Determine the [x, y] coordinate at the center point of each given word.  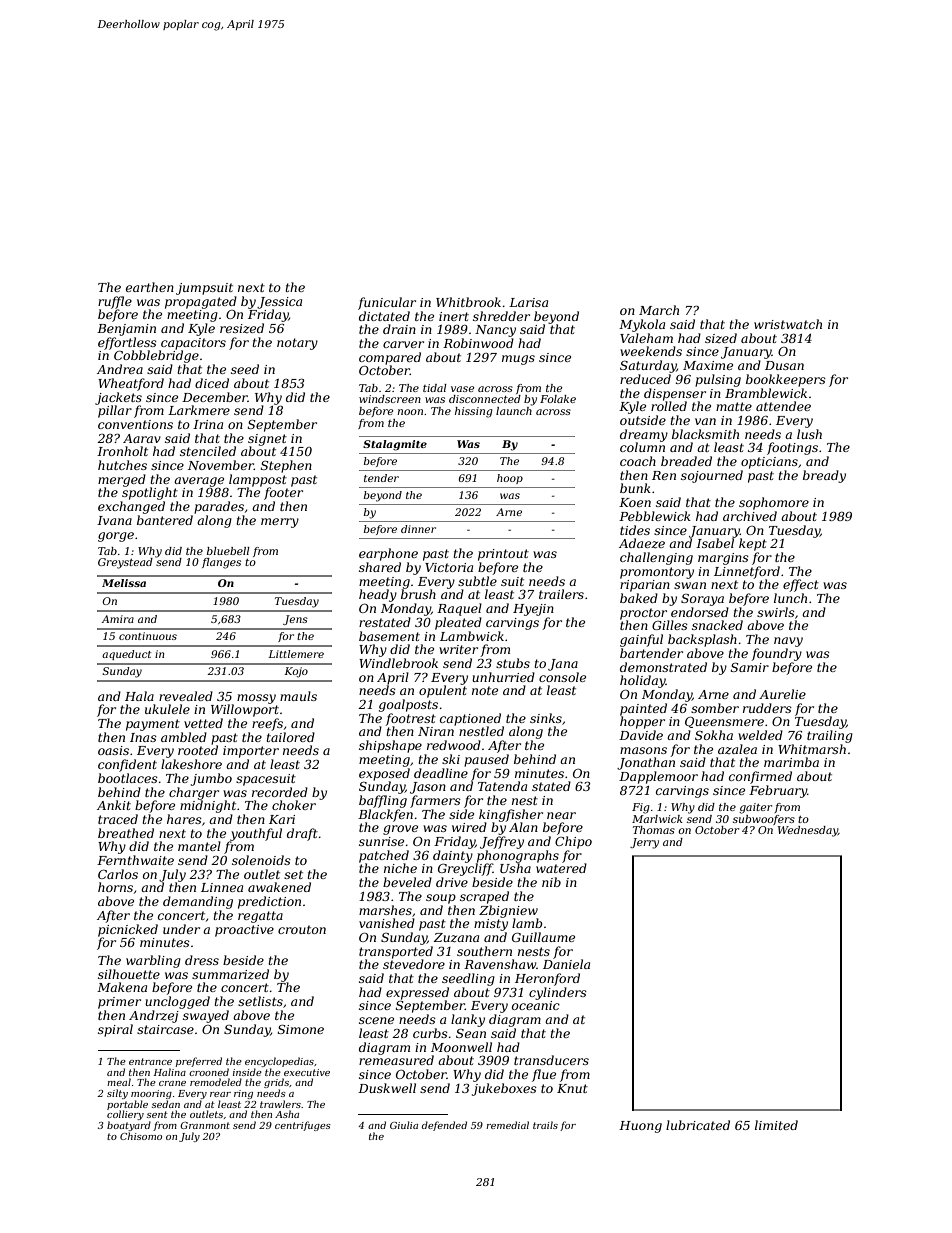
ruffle [115, 302]
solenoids [261, 860]
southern [484, 951]
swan [690, 585]
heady [378, 595]
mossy [256, 699]
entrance [150, 1061]
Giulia [404, 1125]
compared [390, 358]
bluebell [228, 551]
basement [389, 636]
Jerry [644, 843]
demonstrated [663, 667]
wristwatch [788, 324]
